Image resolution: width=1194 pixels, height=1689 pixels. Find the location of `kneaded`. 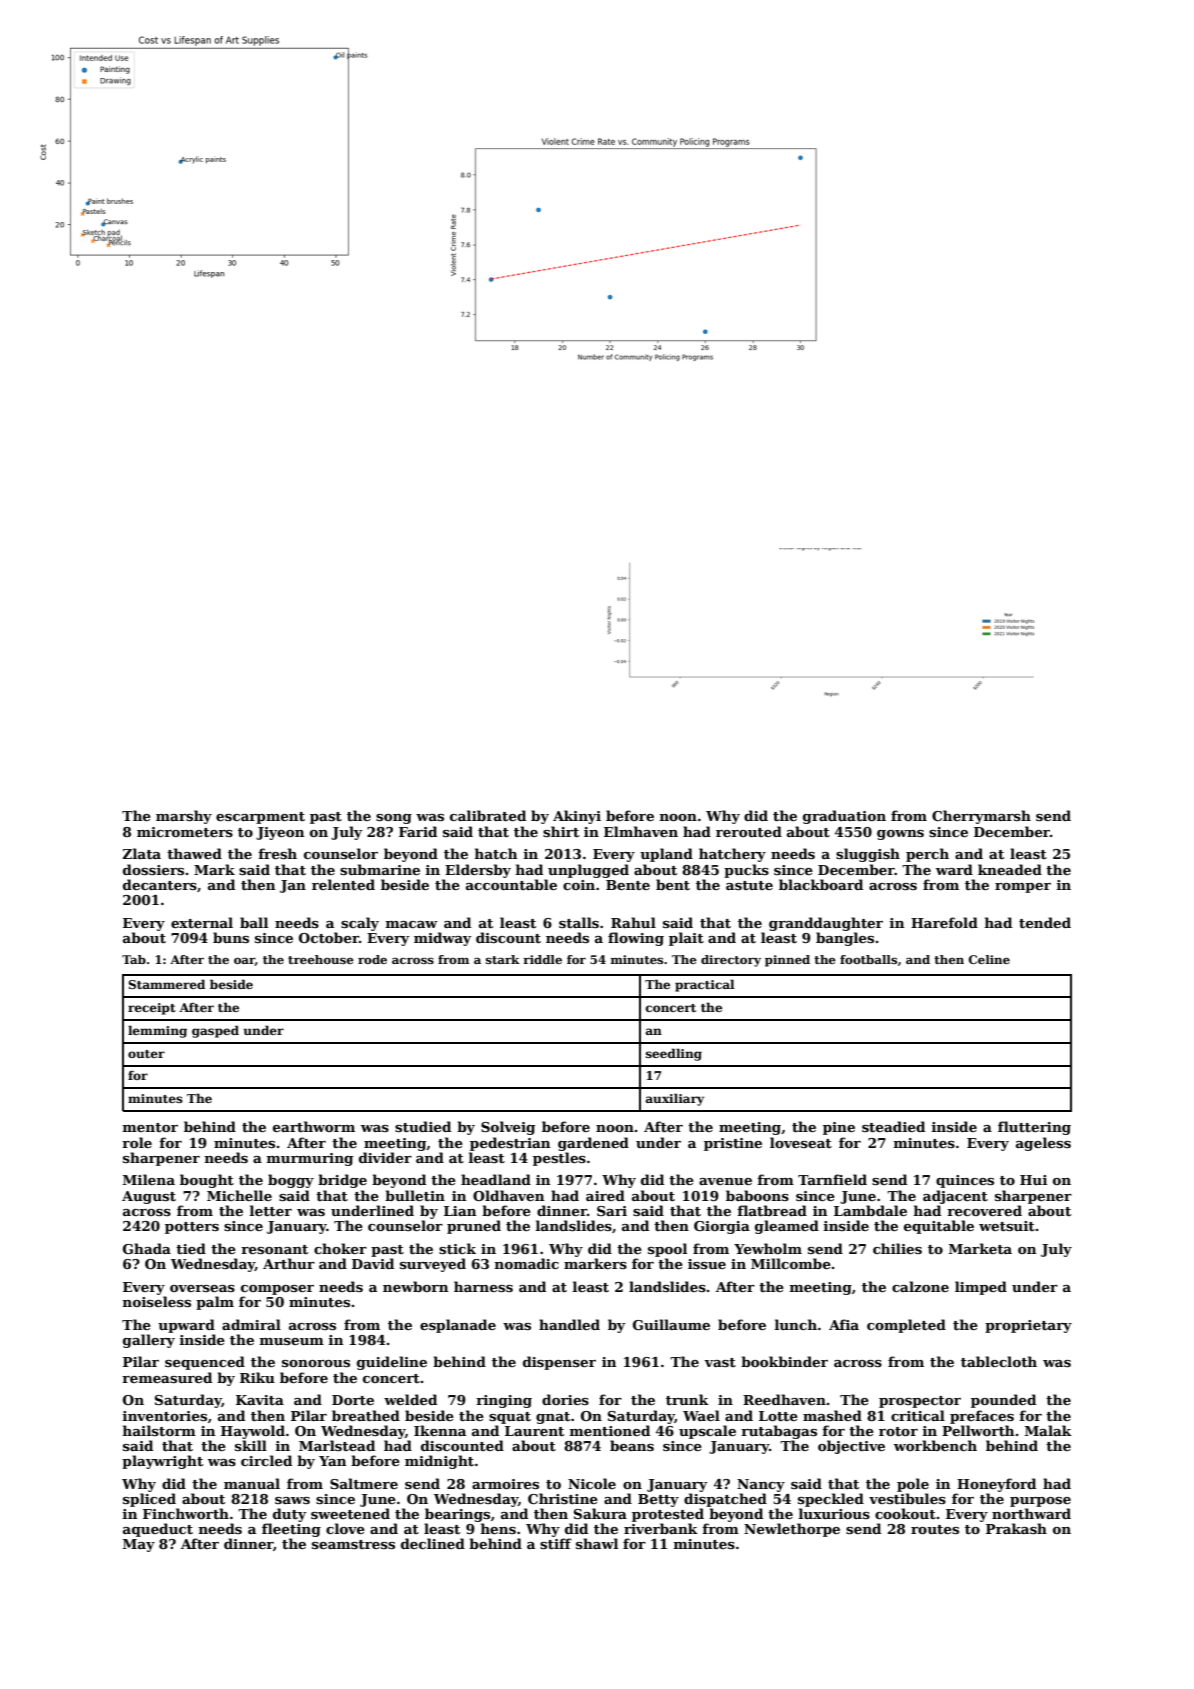

kneaded is located at coordinates (1010, 869).
